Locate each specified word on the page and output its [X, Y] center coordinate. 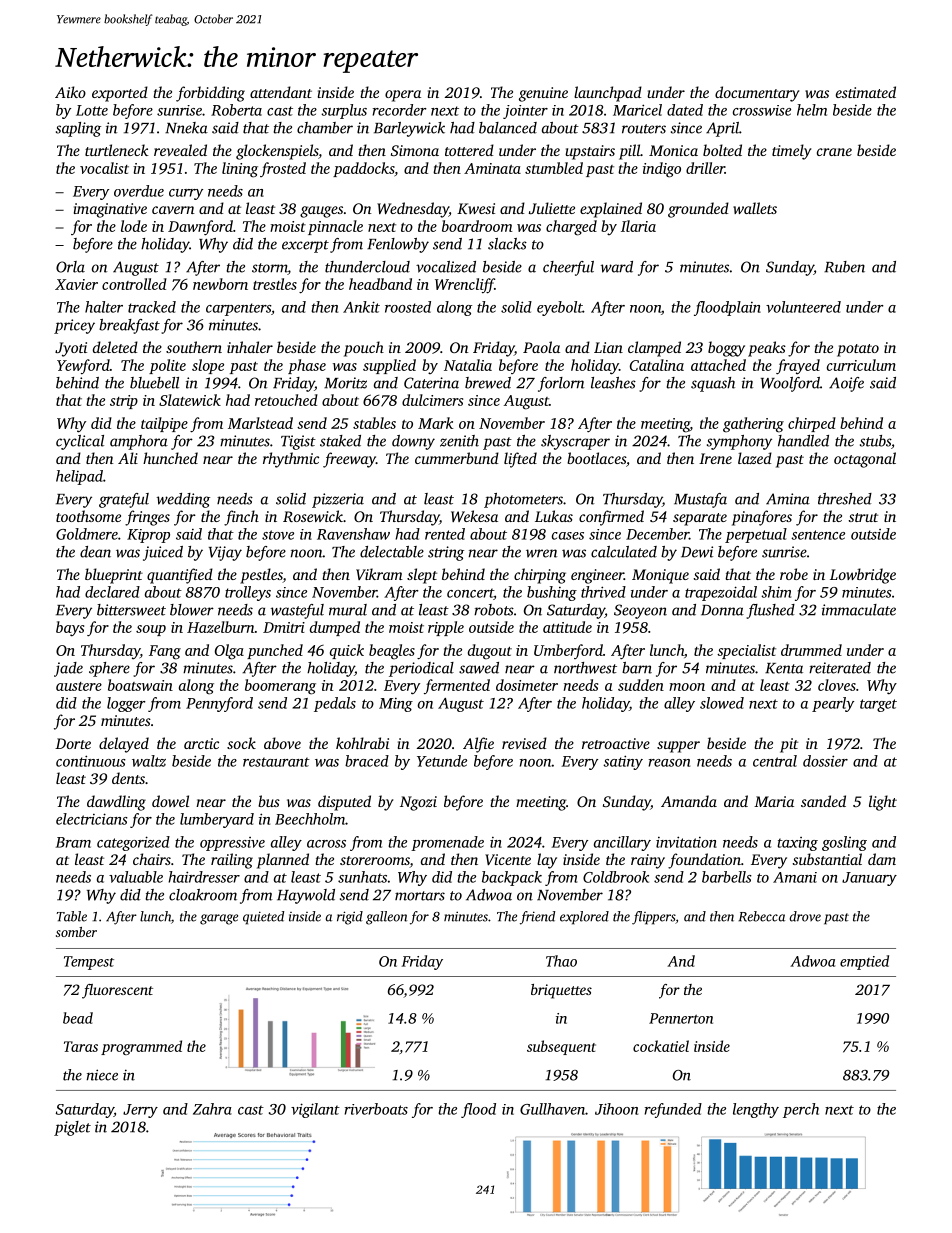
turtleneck [117, 150]
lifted [520, 460]
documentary [757, 94]
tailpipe [164, 424]
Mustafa [700, 500]
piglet [72, 1128]
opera [403, 96]
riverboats [376, 1109]
